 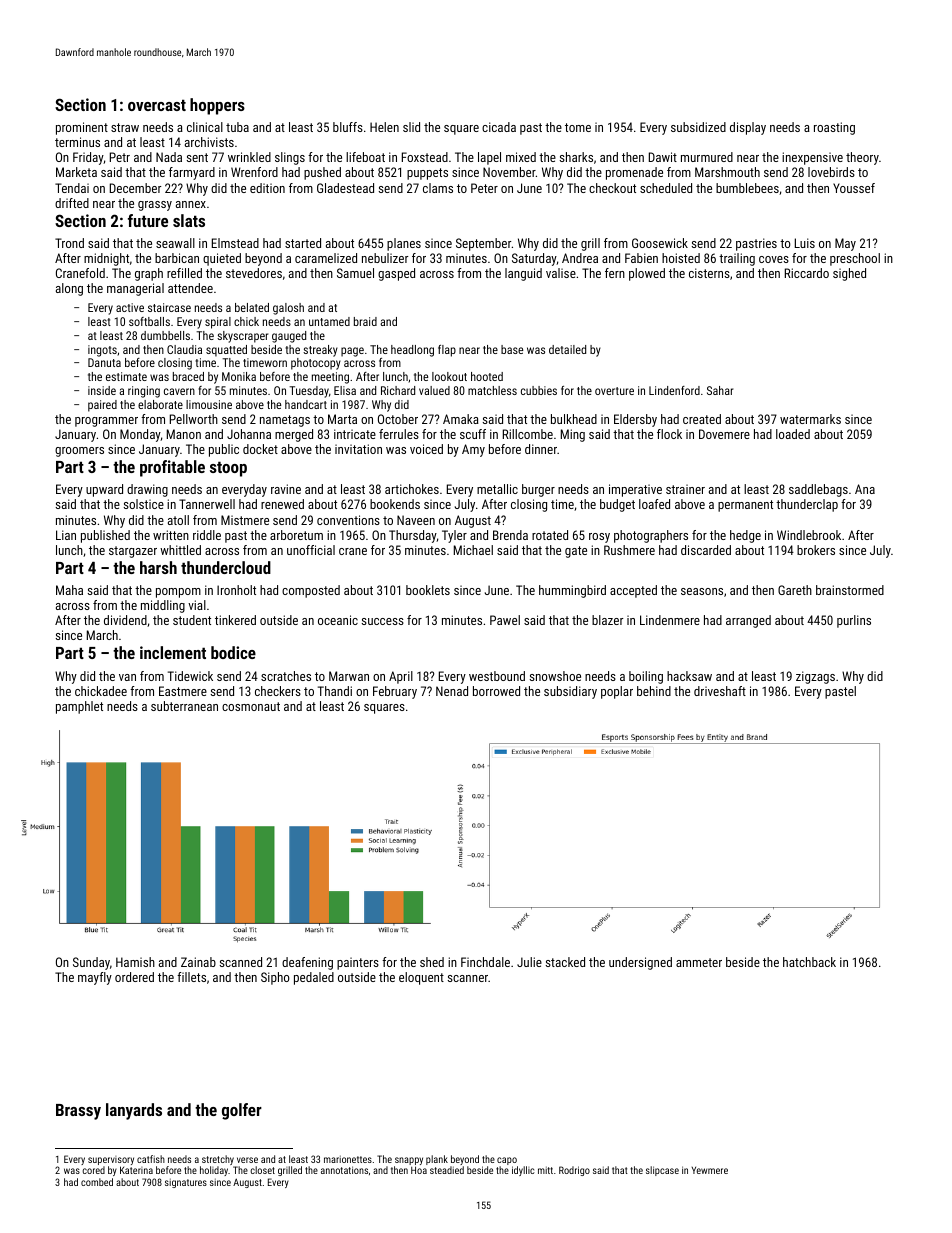 I want to click on subterranean, so click(x=184, y=706).
